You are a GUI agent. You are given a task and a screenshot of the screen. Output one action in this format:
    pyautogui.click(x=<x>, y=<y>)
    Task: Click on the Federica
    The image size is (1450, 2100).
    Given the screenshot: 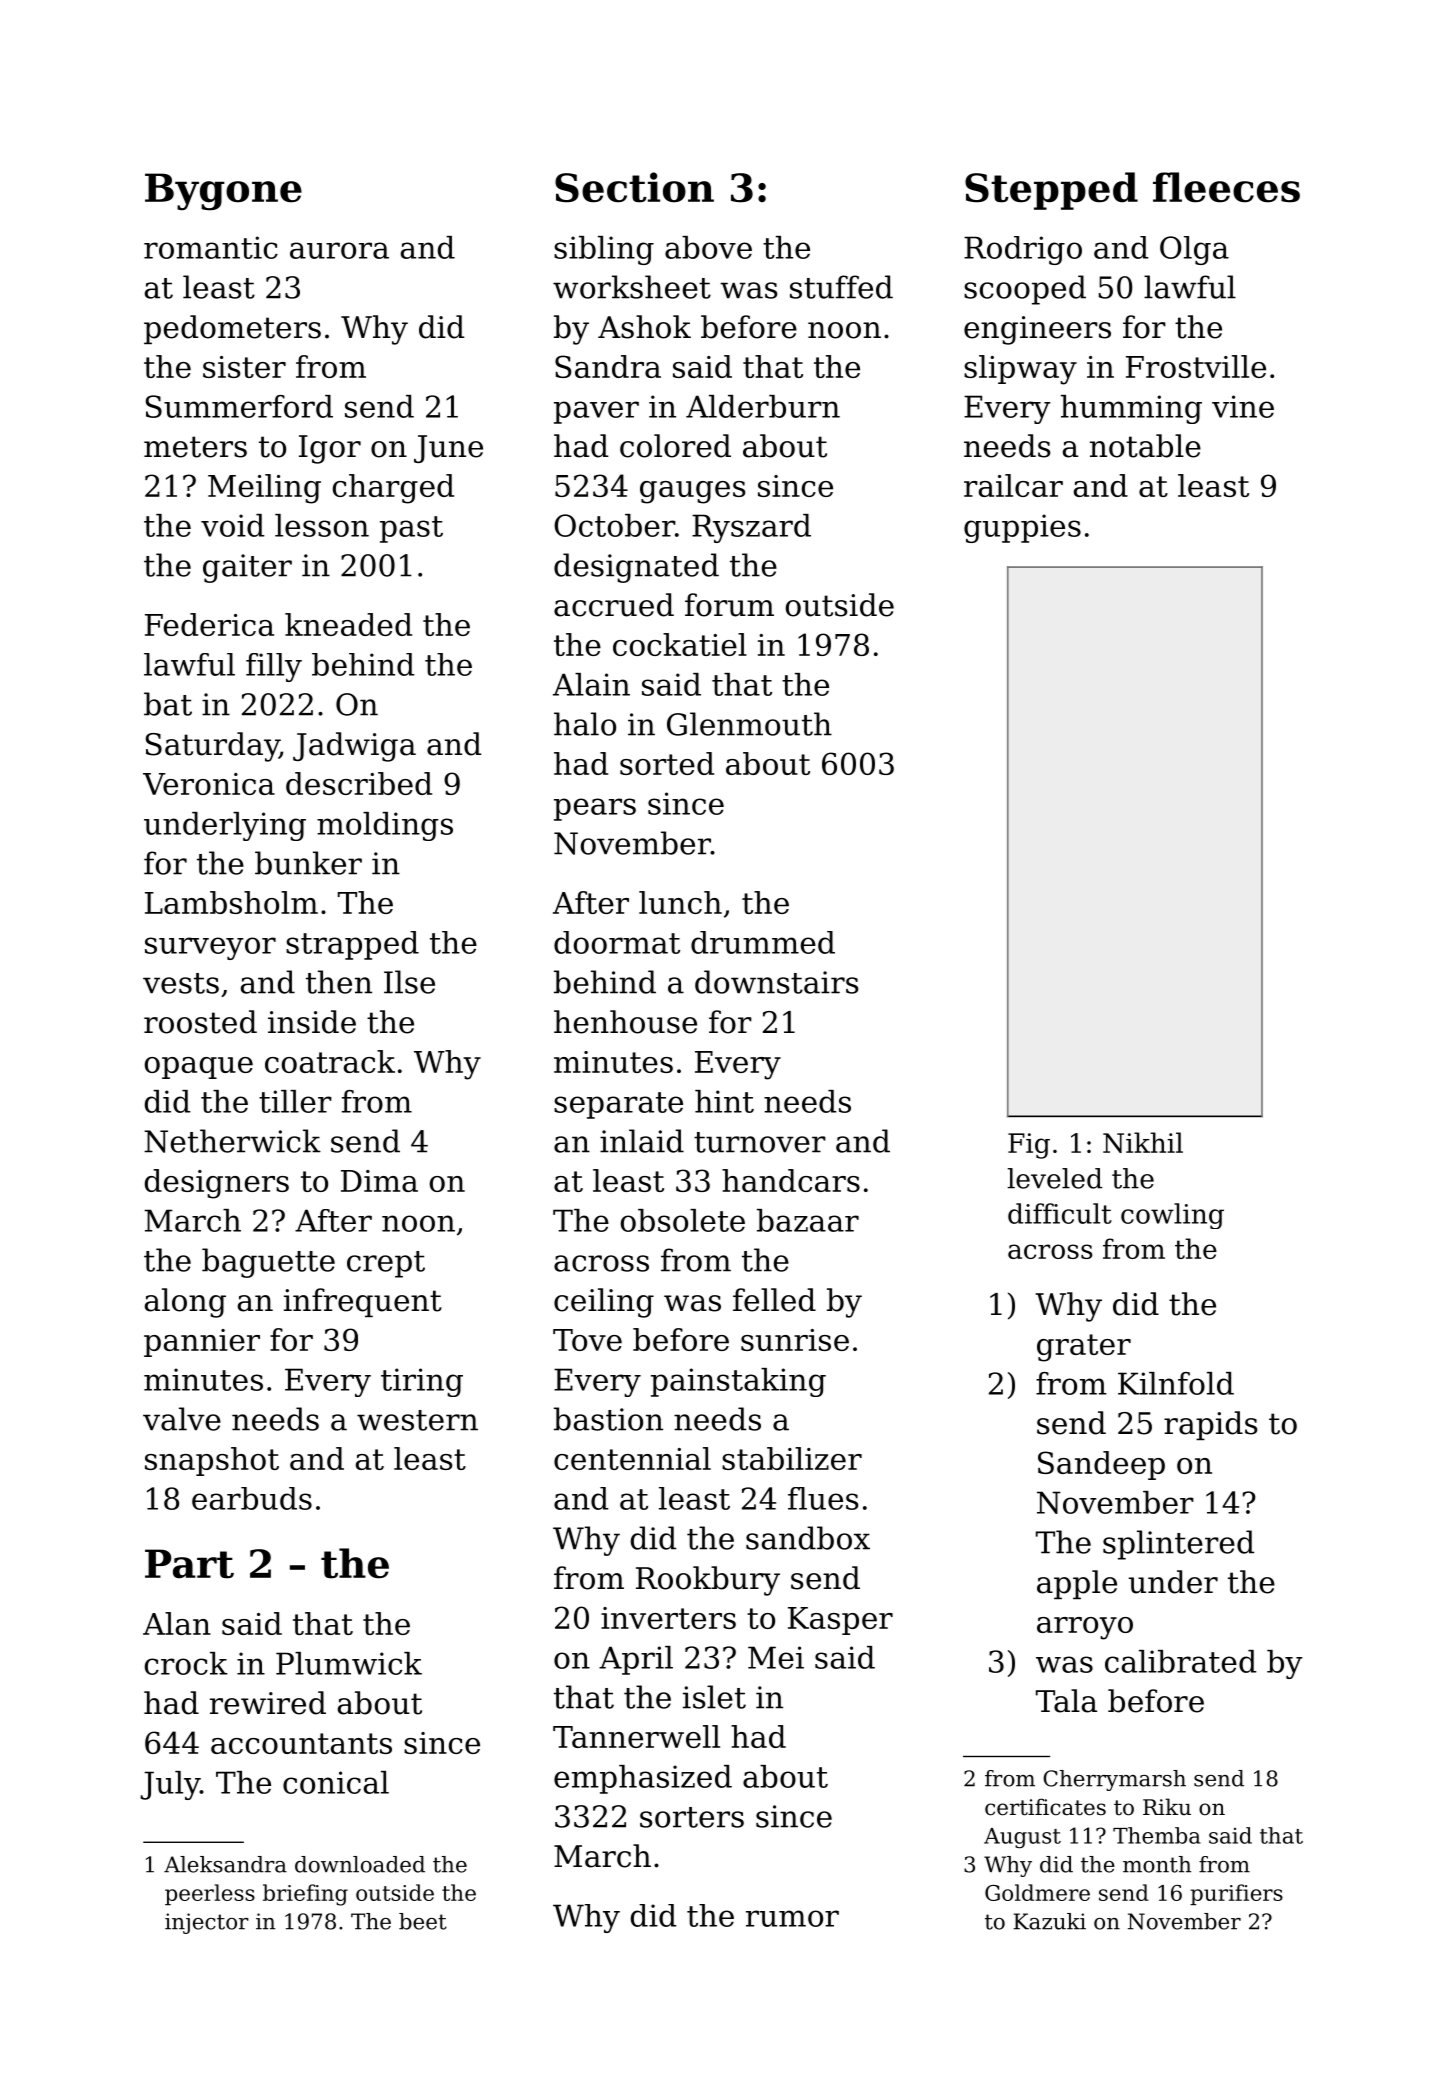 What is the action you would take?
    pyautogui.click(x=209, y=624)
